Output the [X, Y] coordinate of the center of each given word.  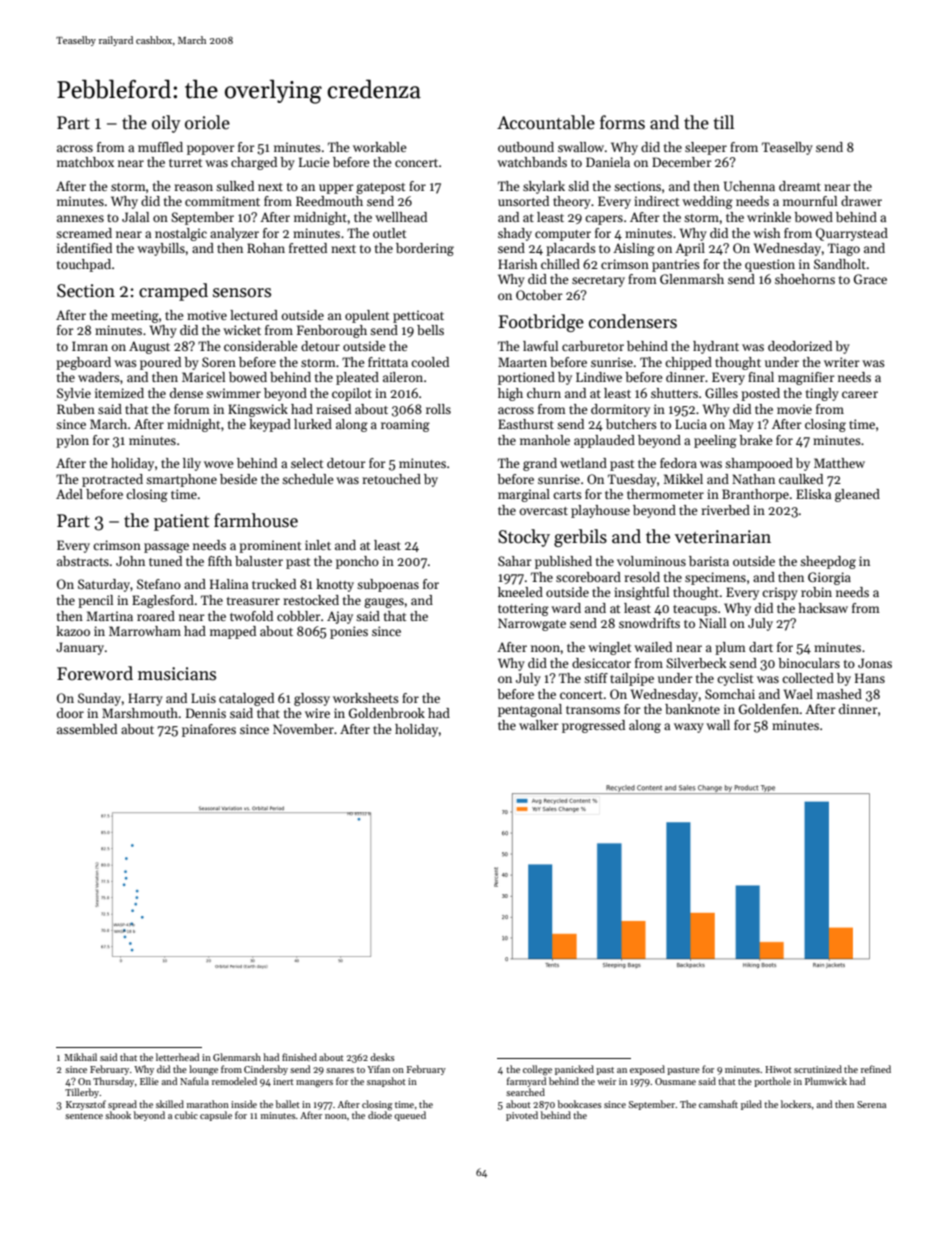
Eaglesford [163, 601]
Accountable [546, 122]
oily [166, 124]
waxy [689, 728]
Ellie [149, 1081]
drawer [861, 201]
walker [539, 725]
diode [380, 1115]
